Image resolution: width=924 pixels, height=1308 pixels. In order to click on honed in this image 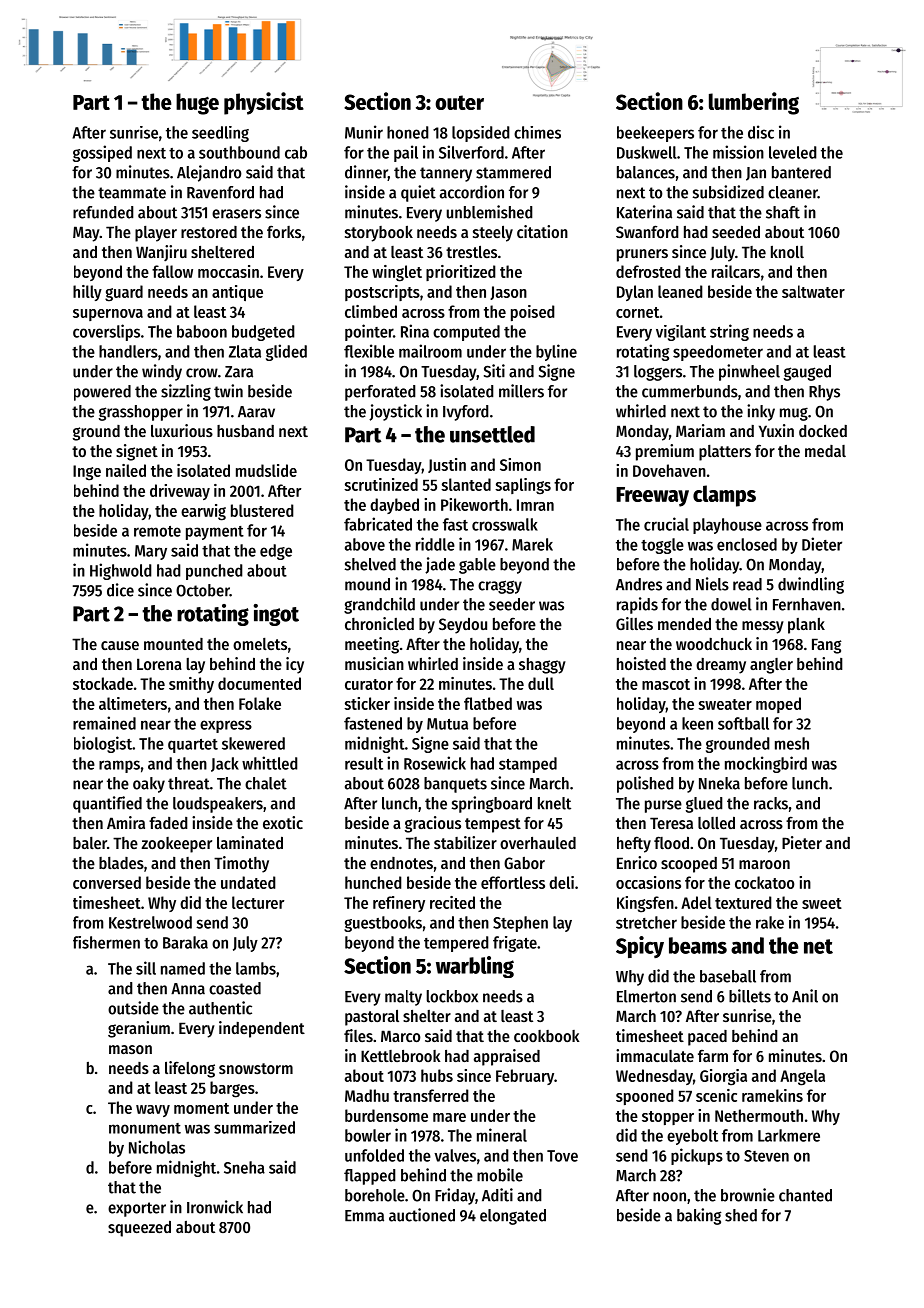, I will do `click(408, 132)`.
